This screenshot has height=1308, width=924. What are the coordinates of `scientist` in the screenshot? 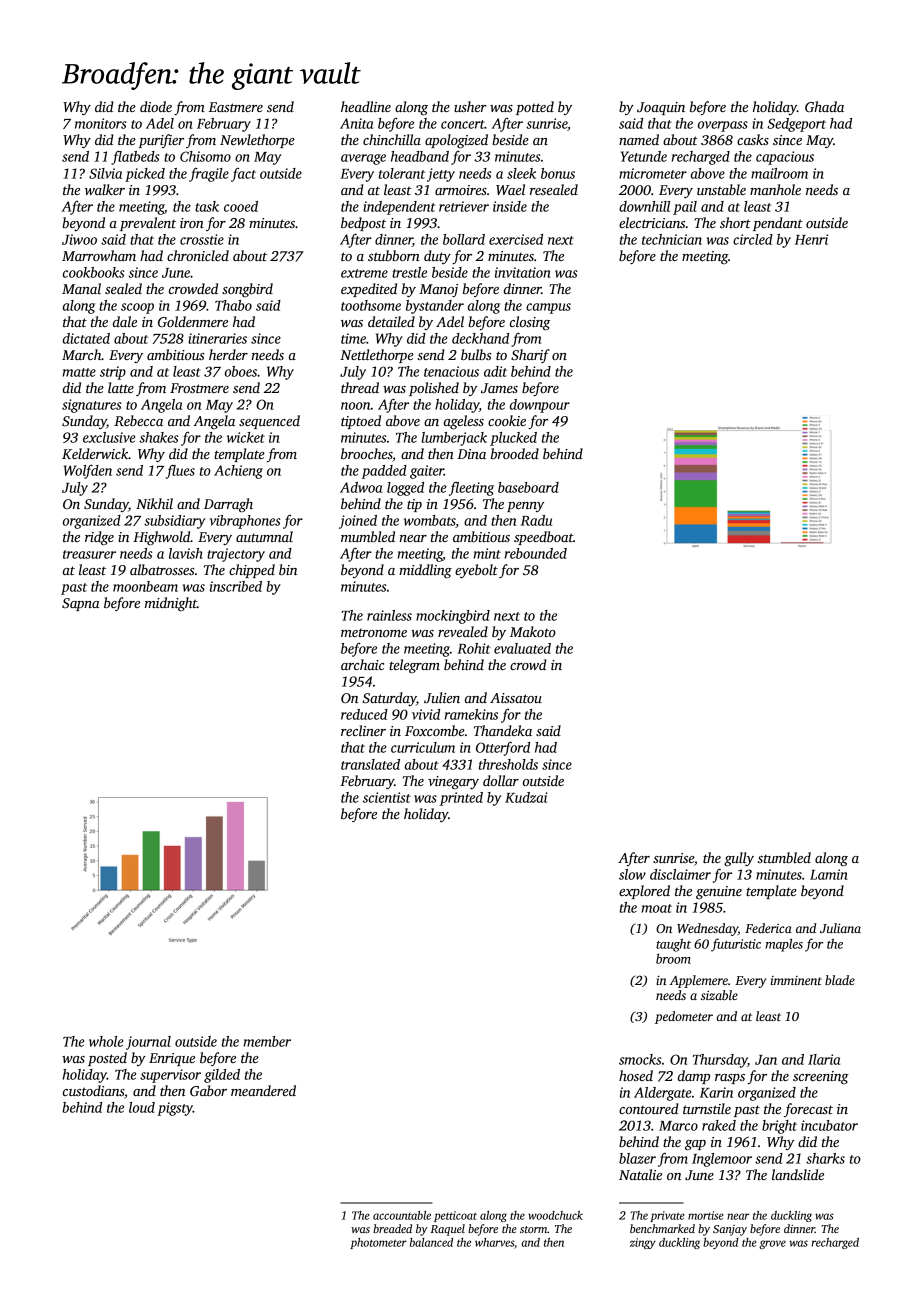 It's located at (387, 797).
